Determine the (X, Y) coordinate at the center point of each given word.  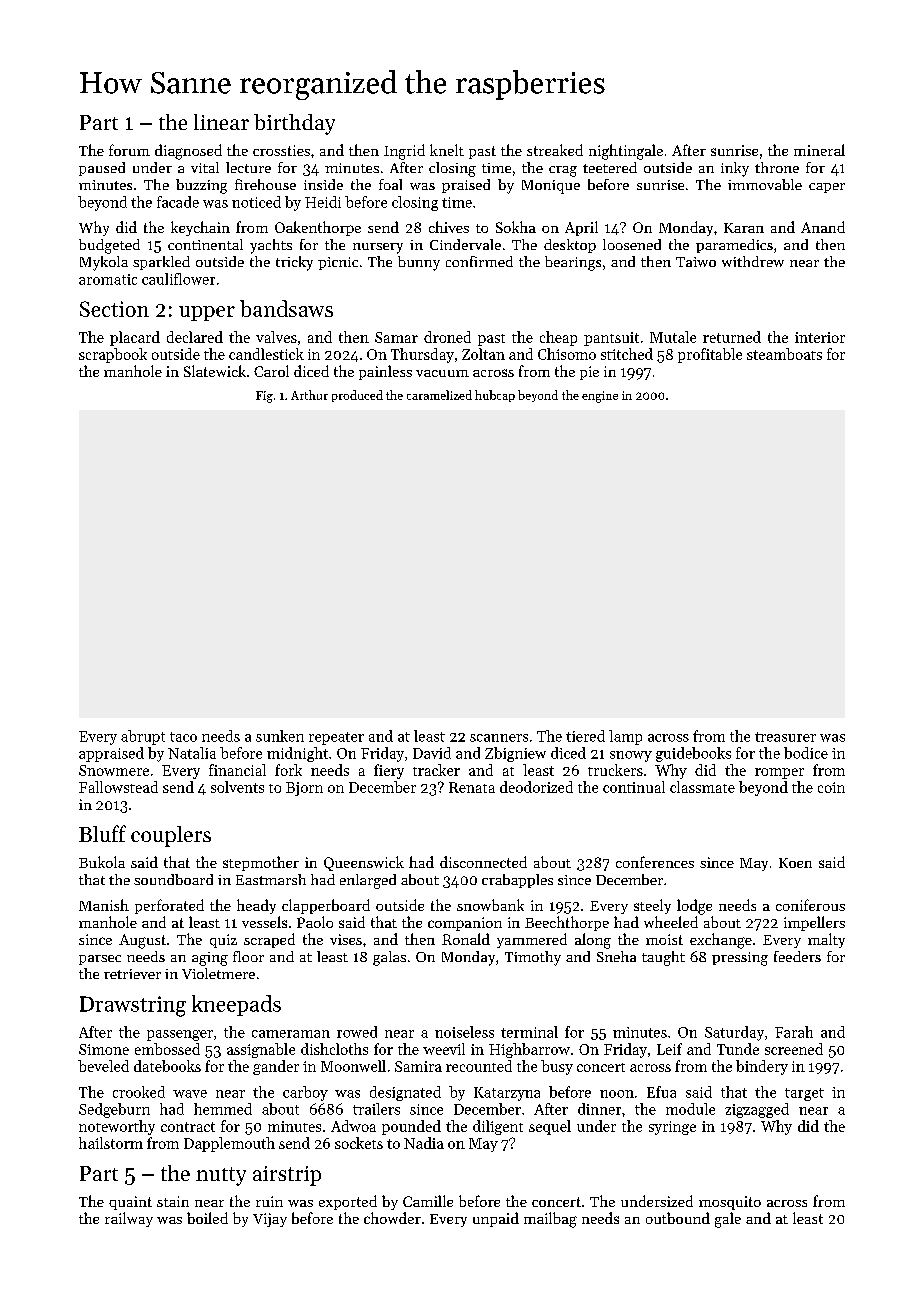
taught (663, 958)
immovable (765, 184)
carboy (305, 1093)
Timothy (533, 958)
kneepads (236, 1005)
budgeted (109, 246)
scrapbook (113, 355)
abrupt (143, 737)
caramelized (439, 395)
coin (831, 787)
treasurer (785, 737)
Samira (418, 1066)
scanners (499, 738)
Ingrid (404, 152)
